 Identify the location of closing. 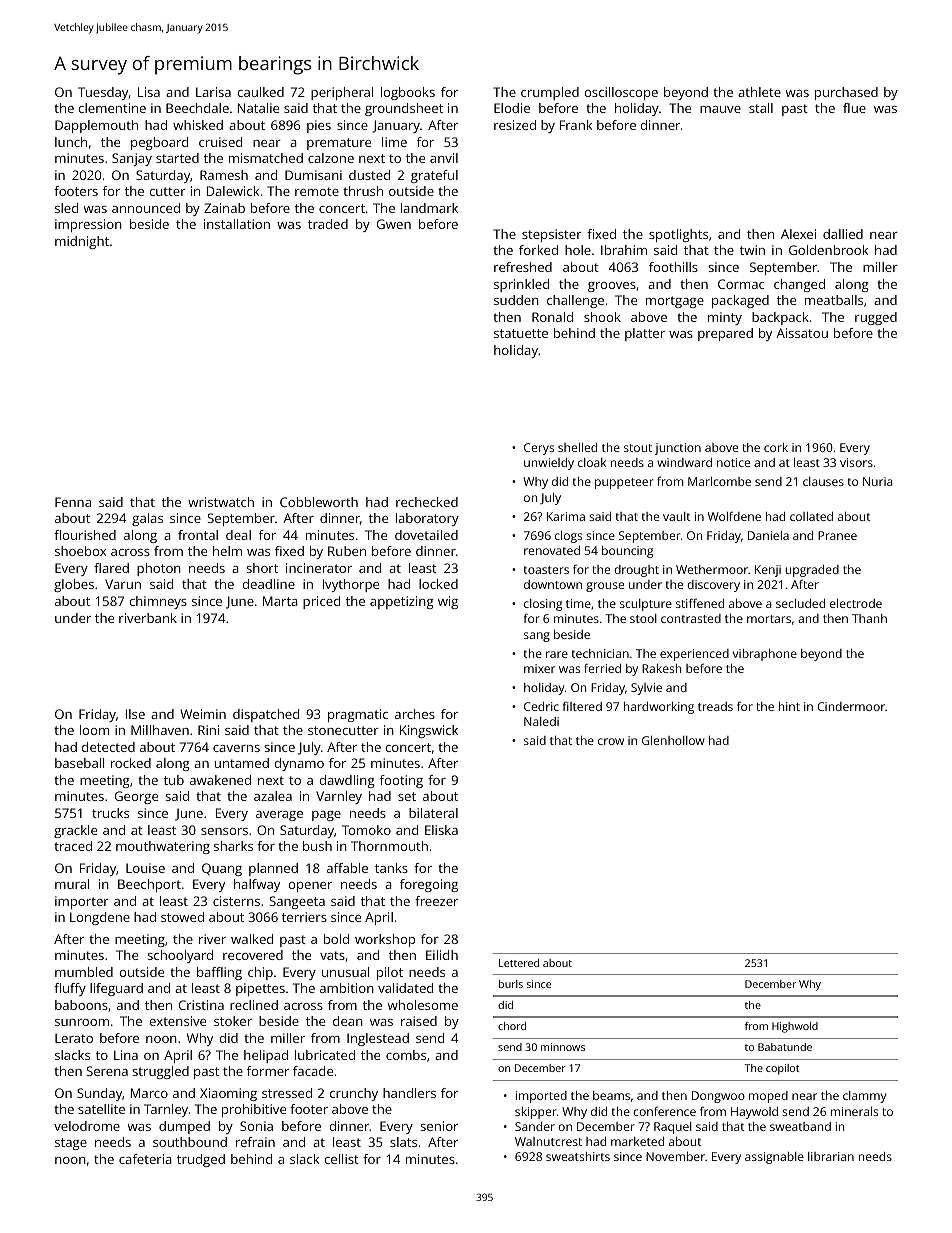
(543, 605).
